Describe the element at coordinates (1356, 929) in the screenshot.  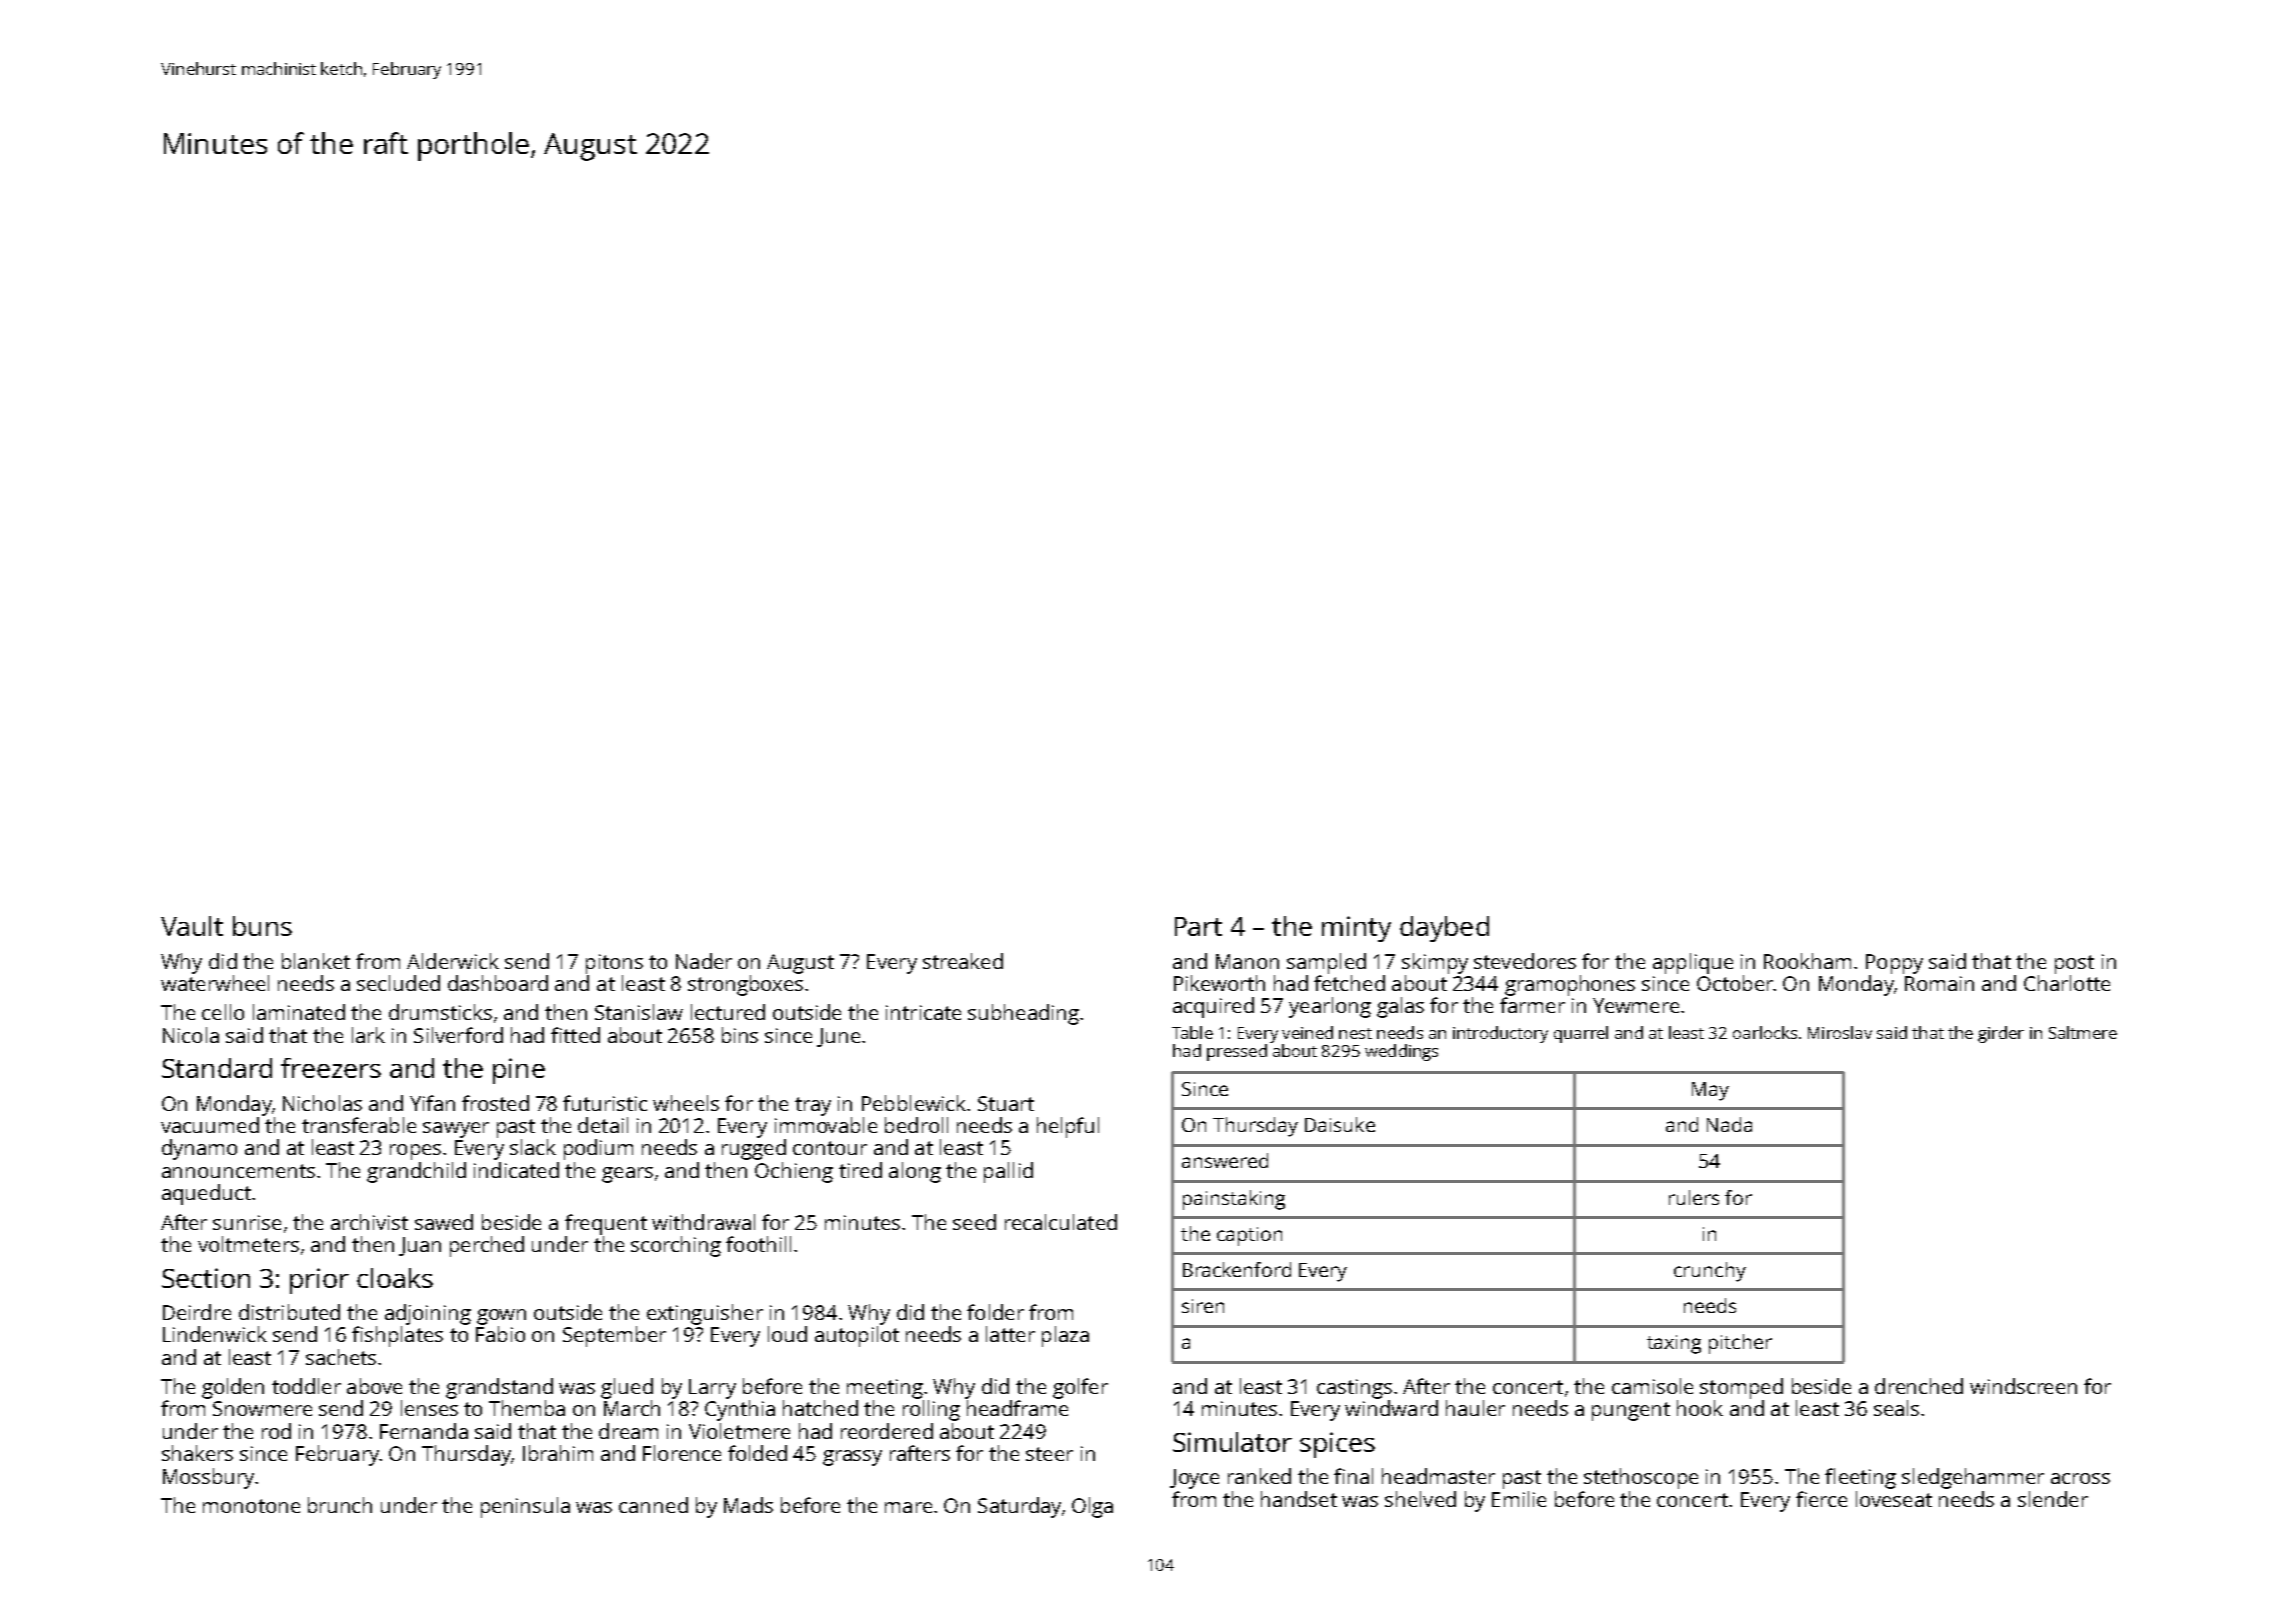
I see `minty` at that location.
